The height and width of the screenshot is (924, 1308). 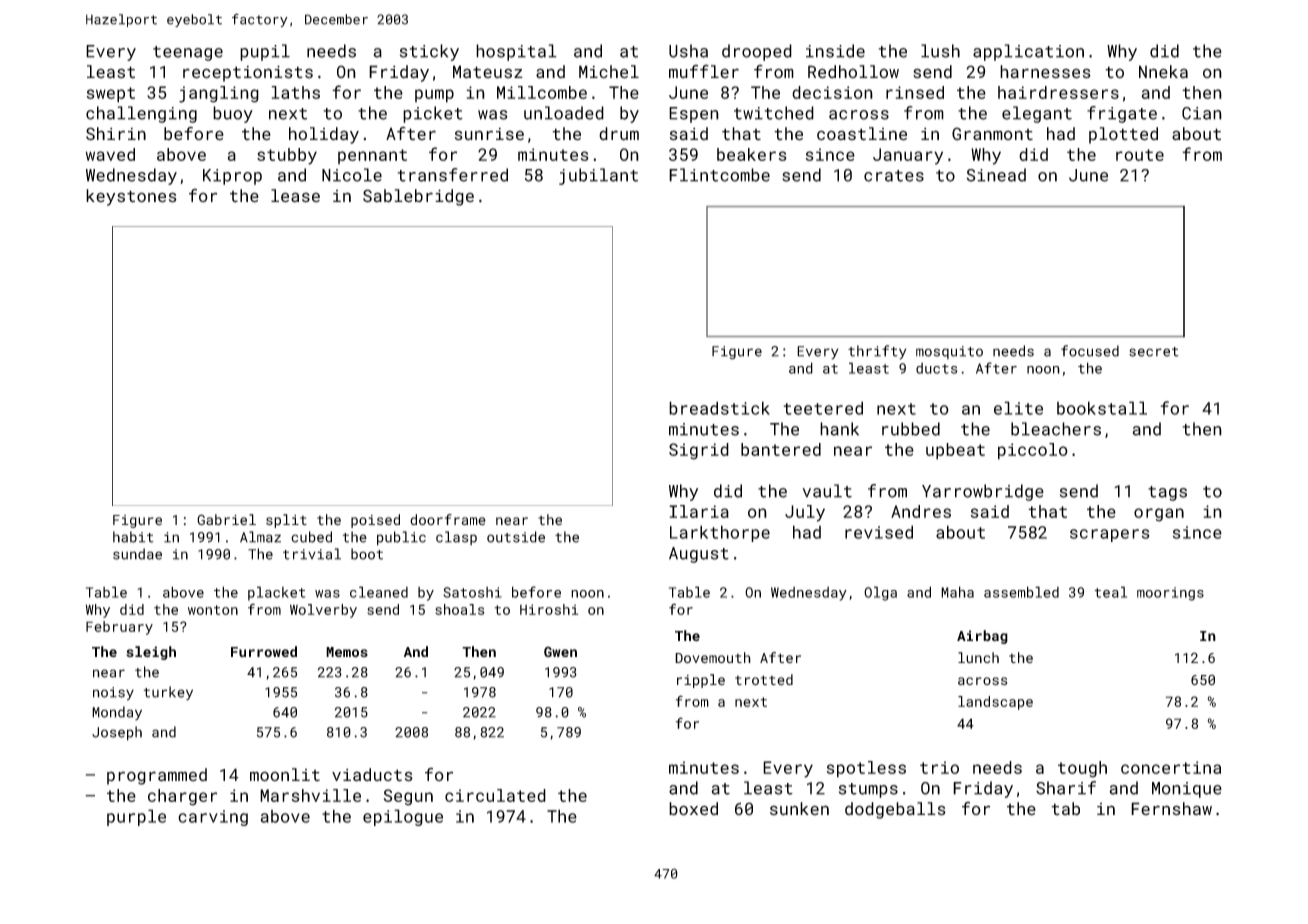 What do you see at coordinates (542, 92) in the screenshot?
I see `Millcombe` at bounding box center [542, 92].
